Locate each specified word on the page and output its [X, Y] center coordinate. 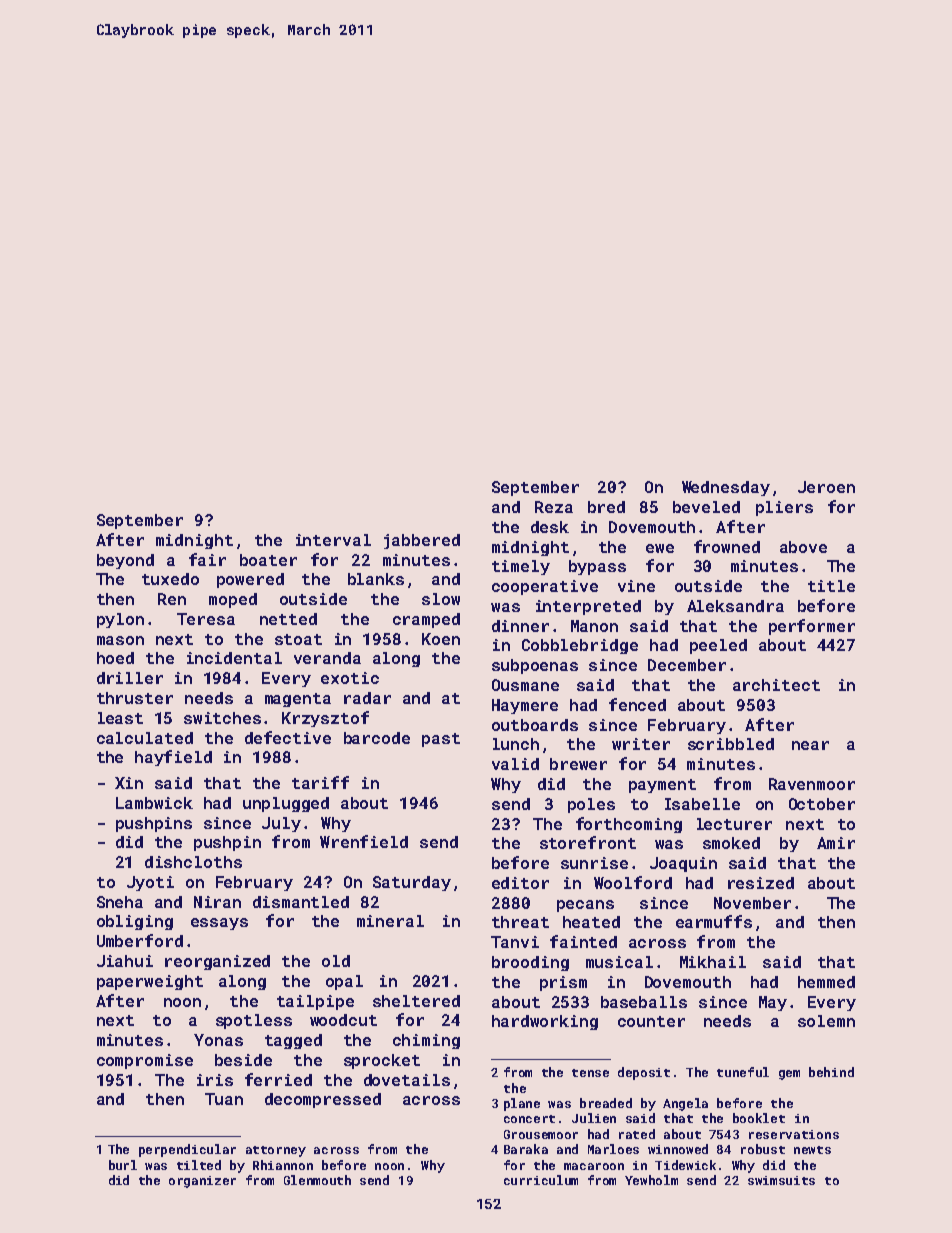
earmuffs [714, 921]
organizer [202, 1182]
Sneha [120, 902]
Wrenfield [364, 841]
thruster [135, 698]
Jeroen [826, 487]
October [822, 804]
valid [515, 764]
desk [550, 527]
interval [333, 540]
